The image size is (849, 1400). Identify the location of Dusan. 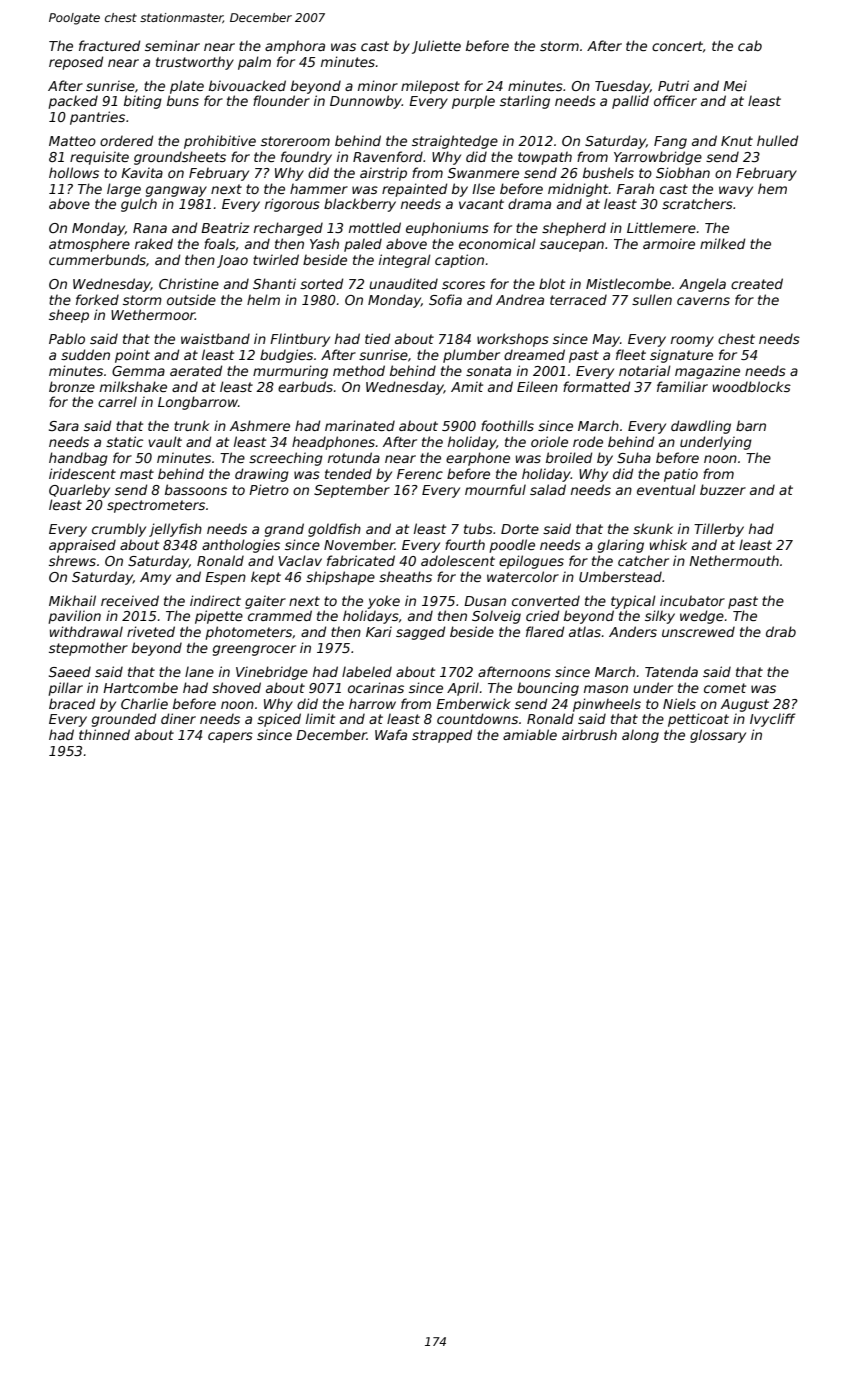
(485, 601).
